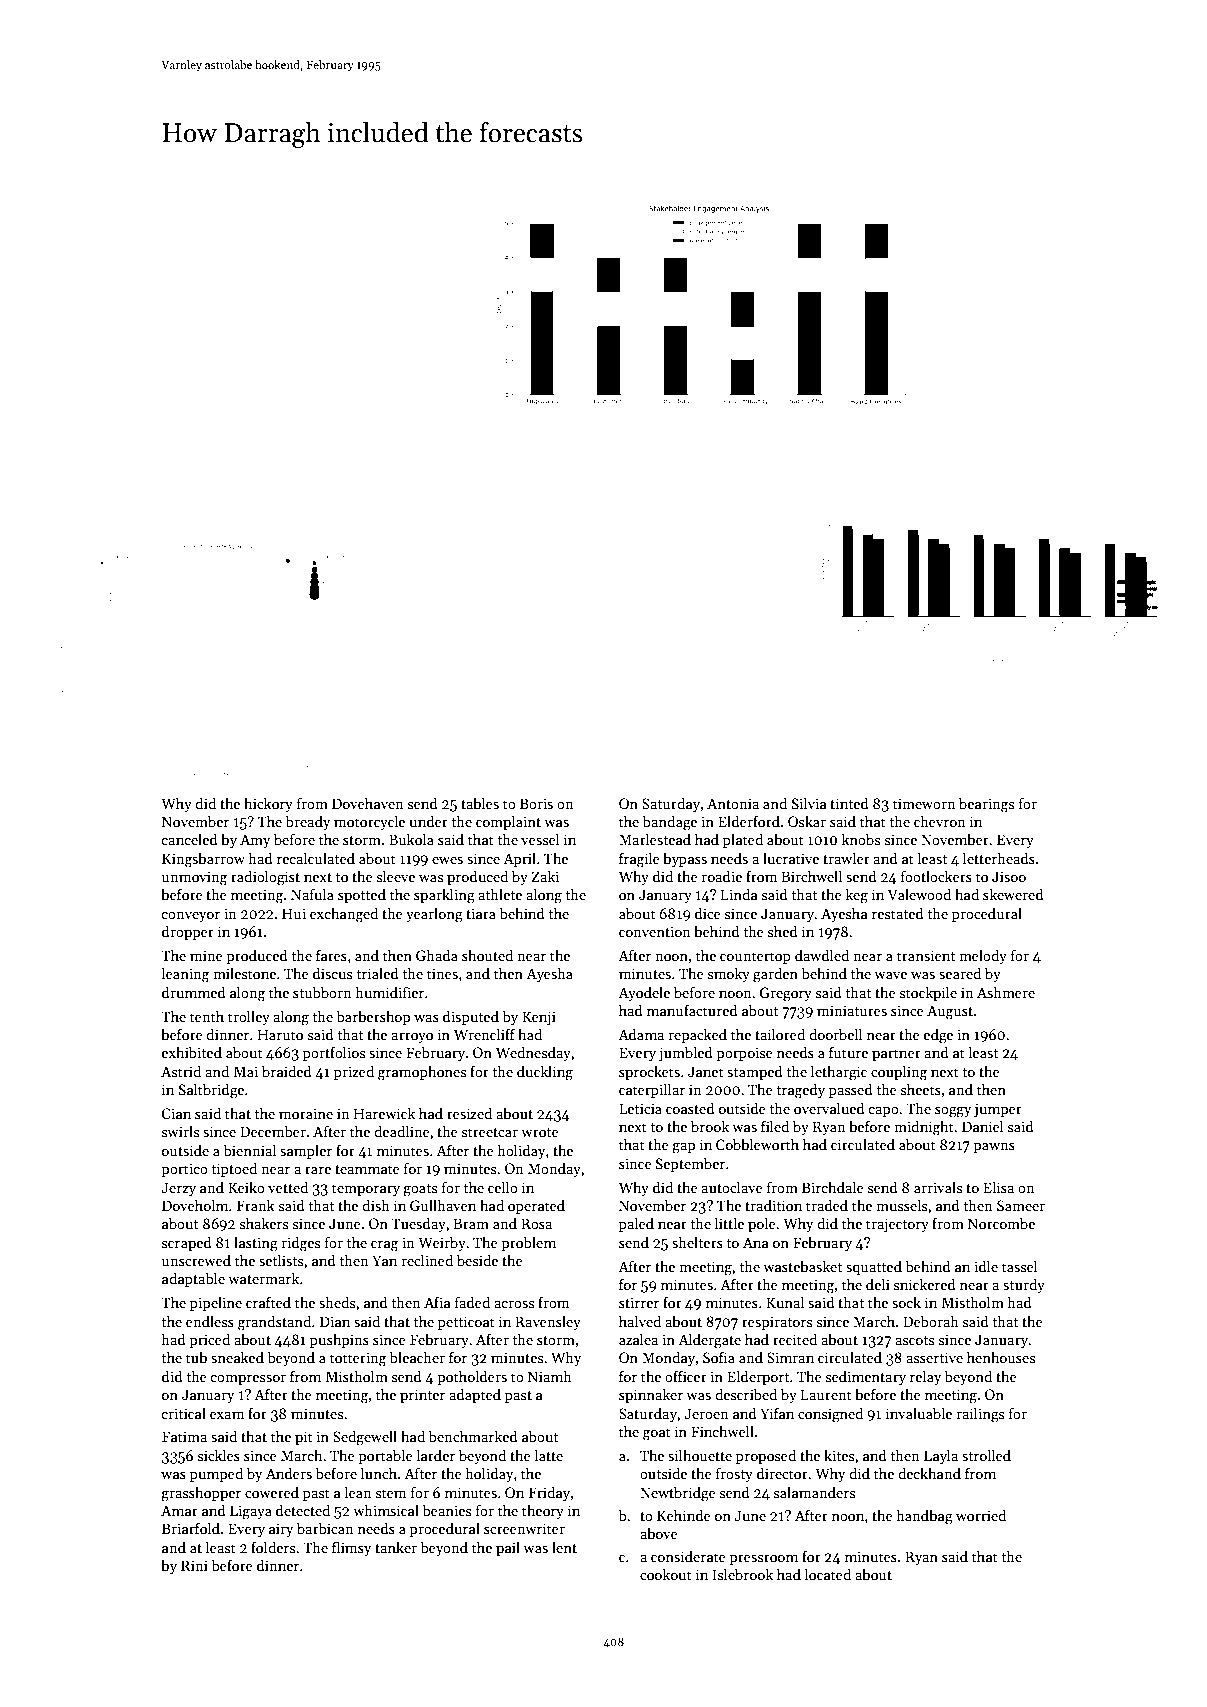  I want to click on swirls, so click(180, 1131).
